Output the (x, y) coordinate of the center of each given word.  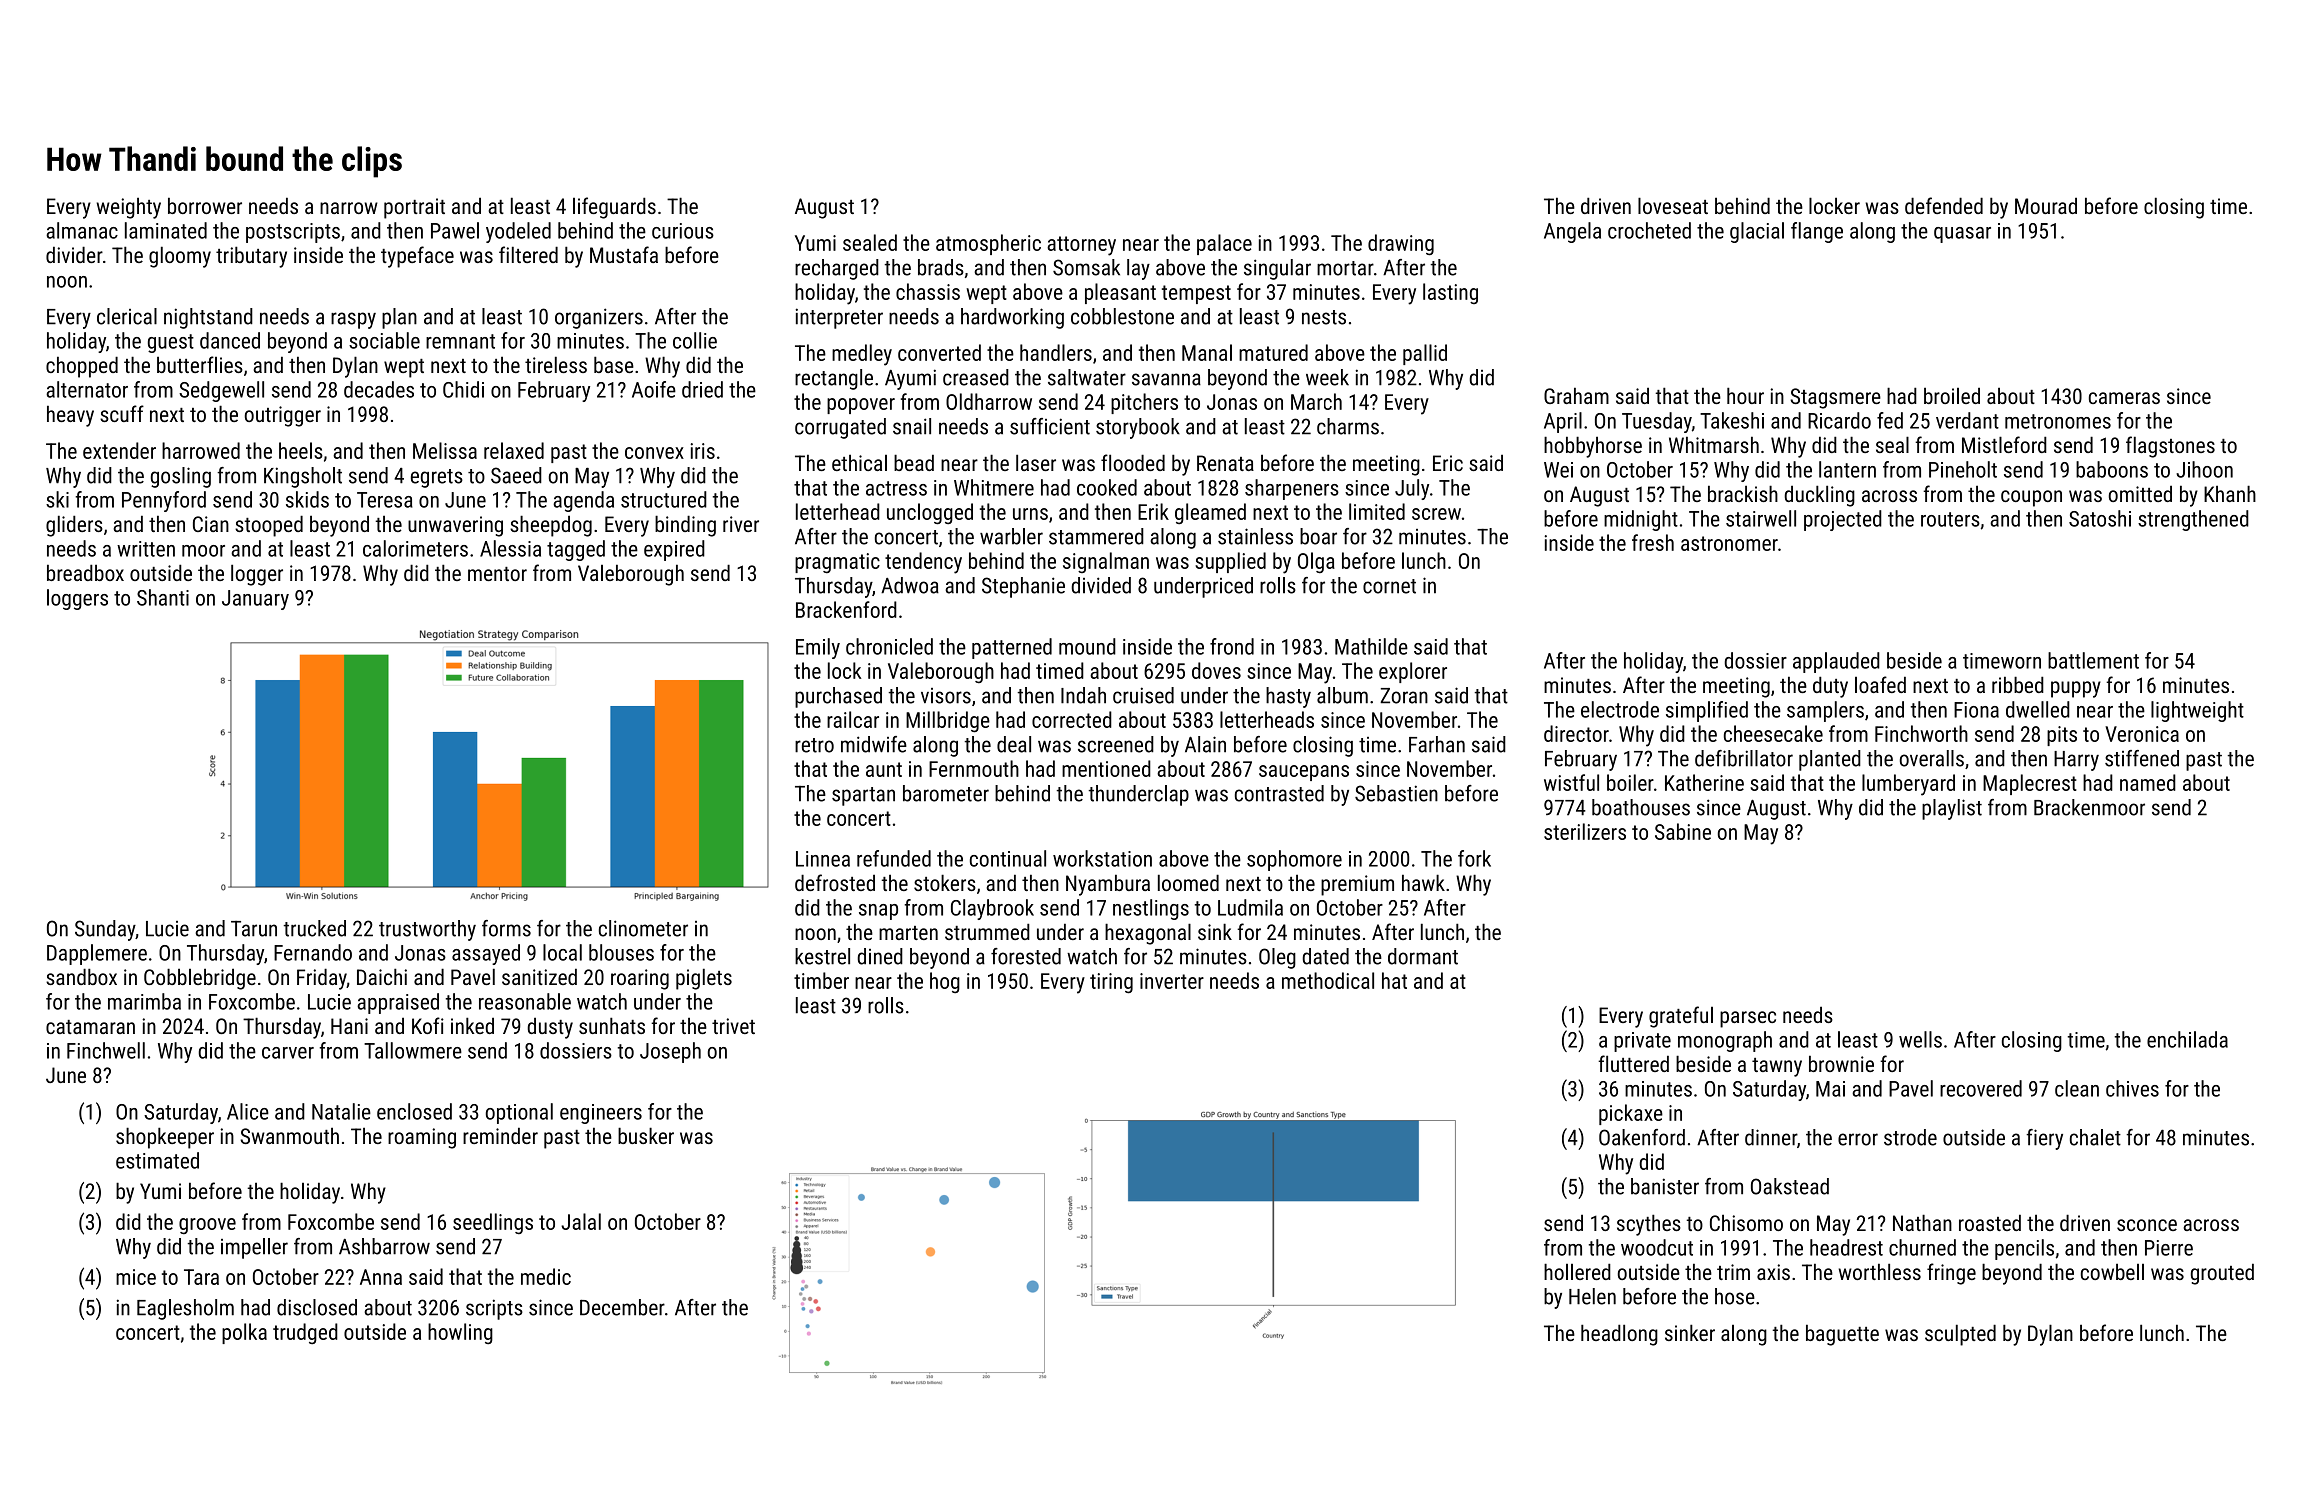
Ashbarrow (384, 1246)
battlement (2093, 660)
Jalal (581, 1221)
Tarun (254, 928)
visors (946, 696)
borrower (205, 205)
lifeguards (614, 208)
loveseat (1673, 205)
